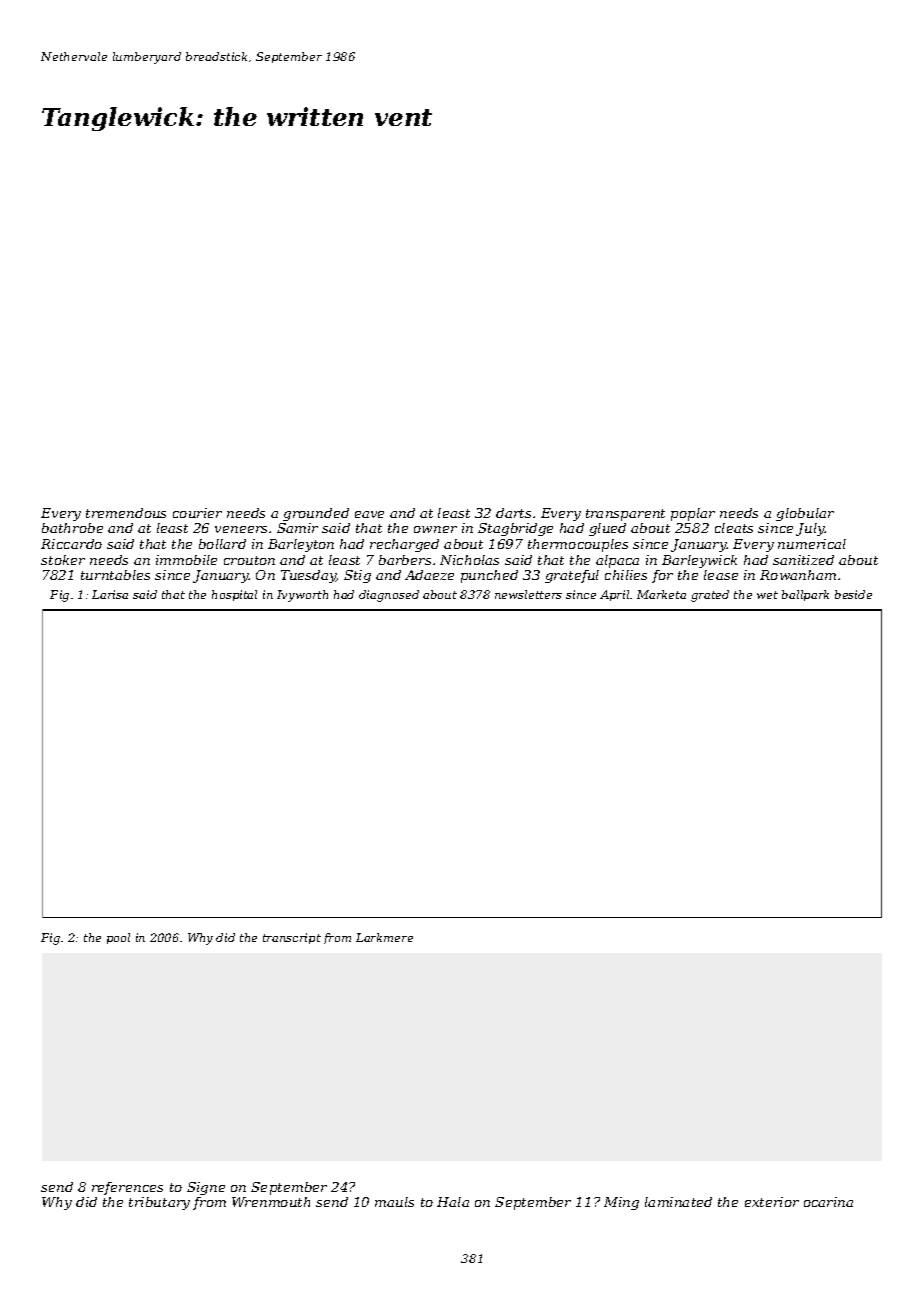 The height and width of the image is (1308, 924). What do you see at coordinates (118, 938) in the image?
I see `pool` at bounding box center [118, 938].
